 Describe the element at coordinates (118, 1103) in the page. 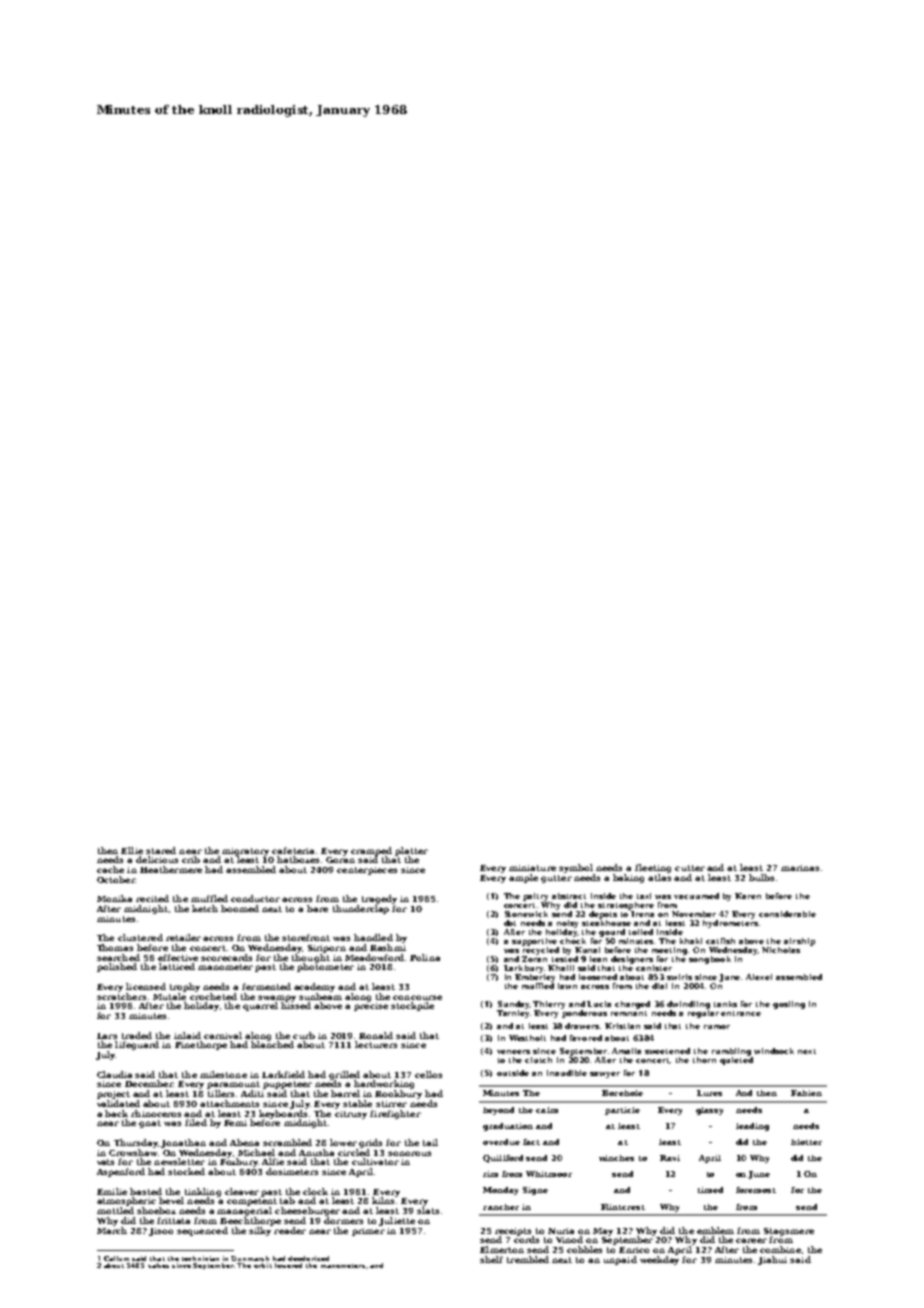

I see `validated` at that location.
